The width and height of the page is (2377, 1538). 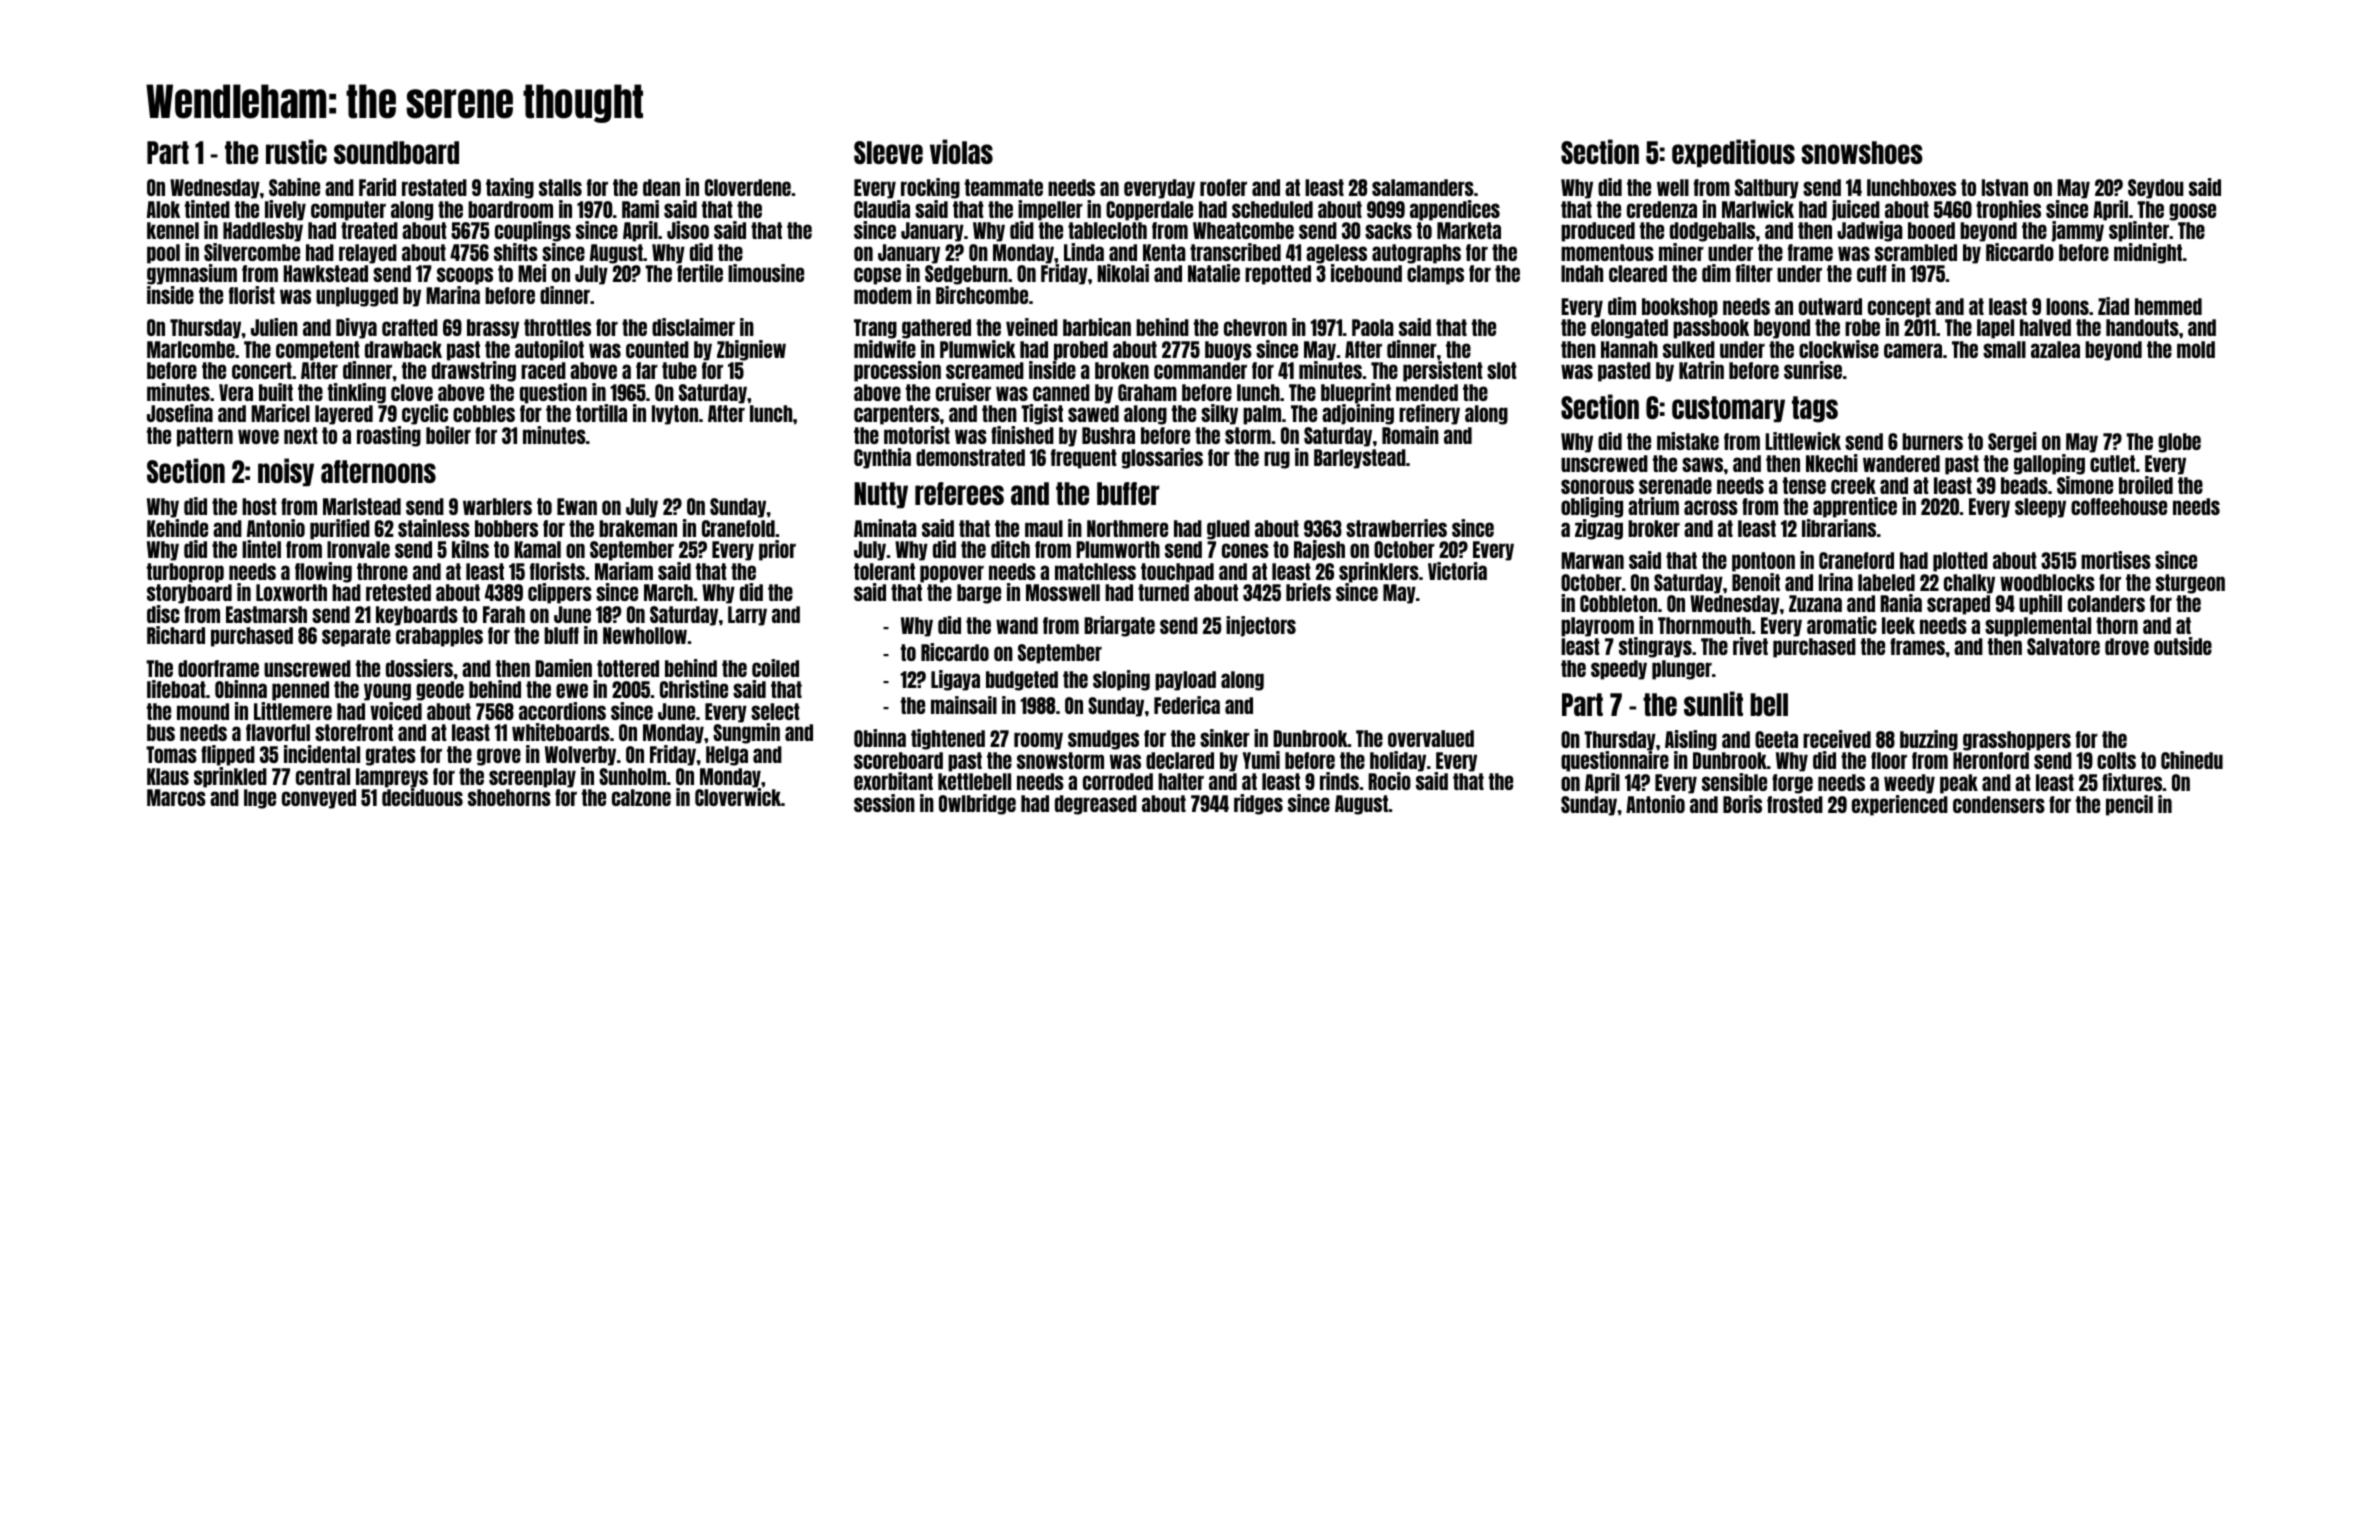 I want to click on azalea, so click(x=2055, y=349).
